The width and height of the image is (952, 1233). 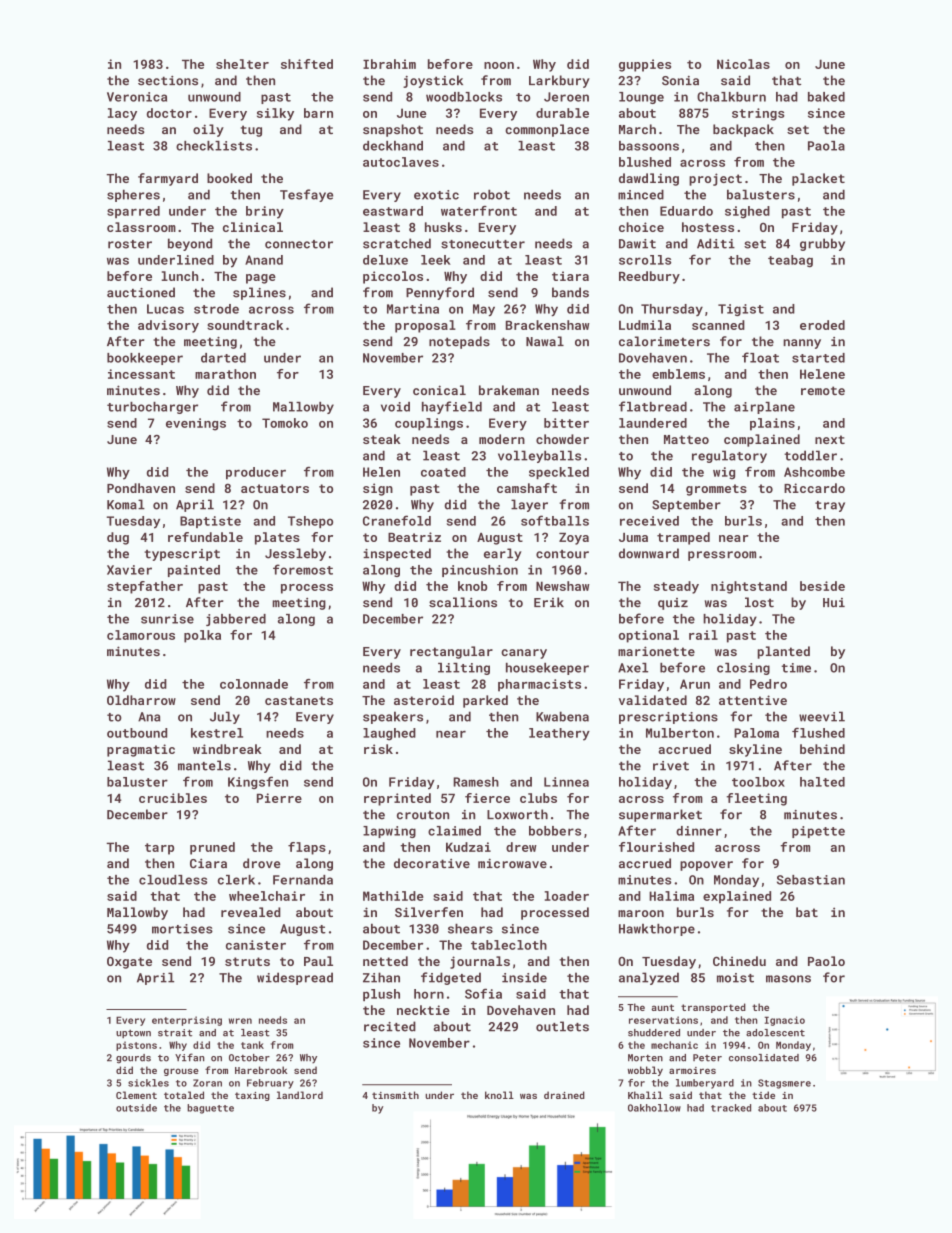 What do you see at coordinates (756, 733) in the image?
I see `Paloma` at bounding box center [756, 733].
